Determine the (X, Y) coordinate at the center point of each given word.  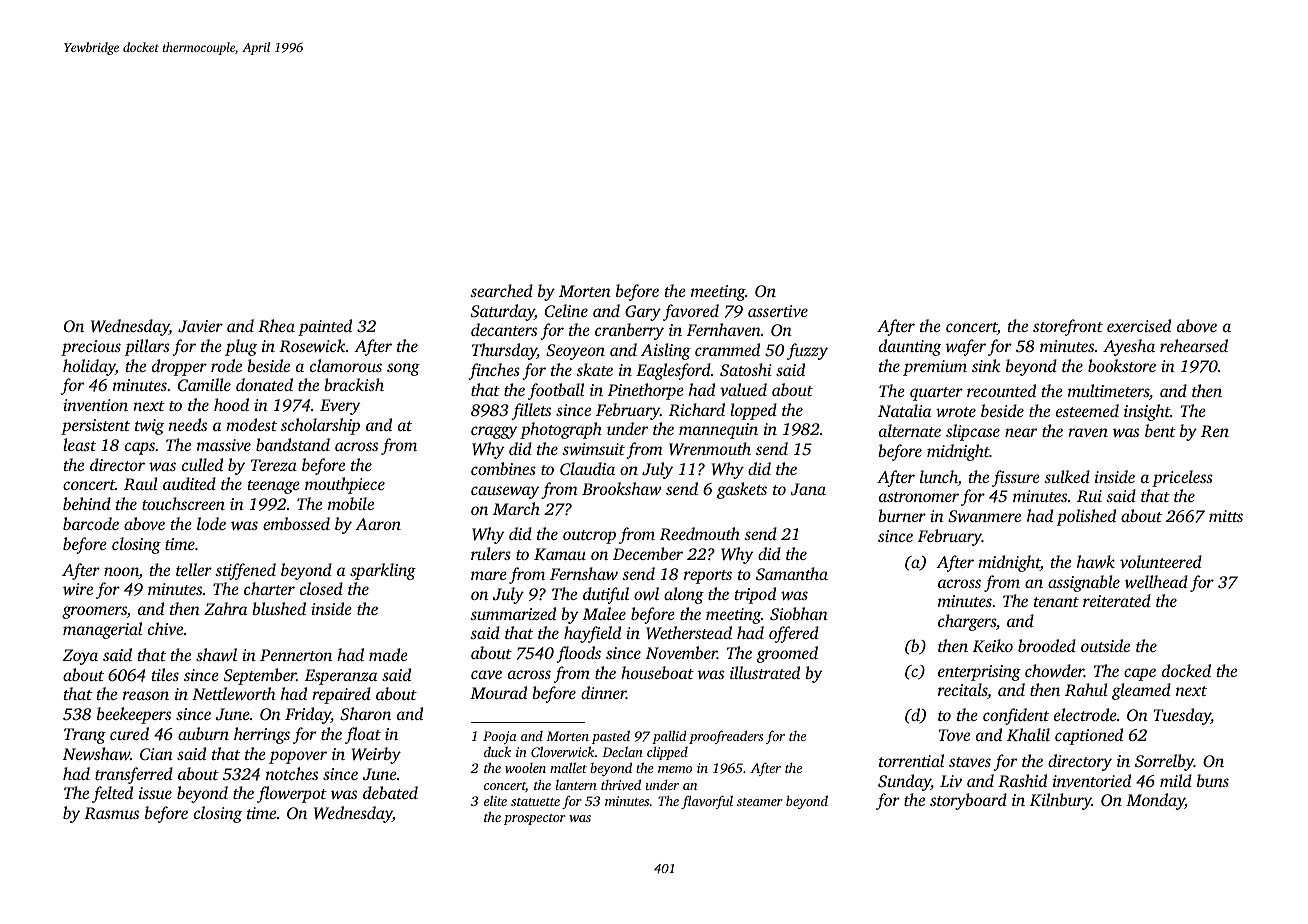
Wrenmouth (710, 449)
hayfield (592, 634)
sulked (1067, 476)
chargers (967, 622)
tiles (165, 674)
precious (91, 348)
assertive (778, 311)
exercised (1139, 325)
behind (87, 503)
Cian (156, 754)
